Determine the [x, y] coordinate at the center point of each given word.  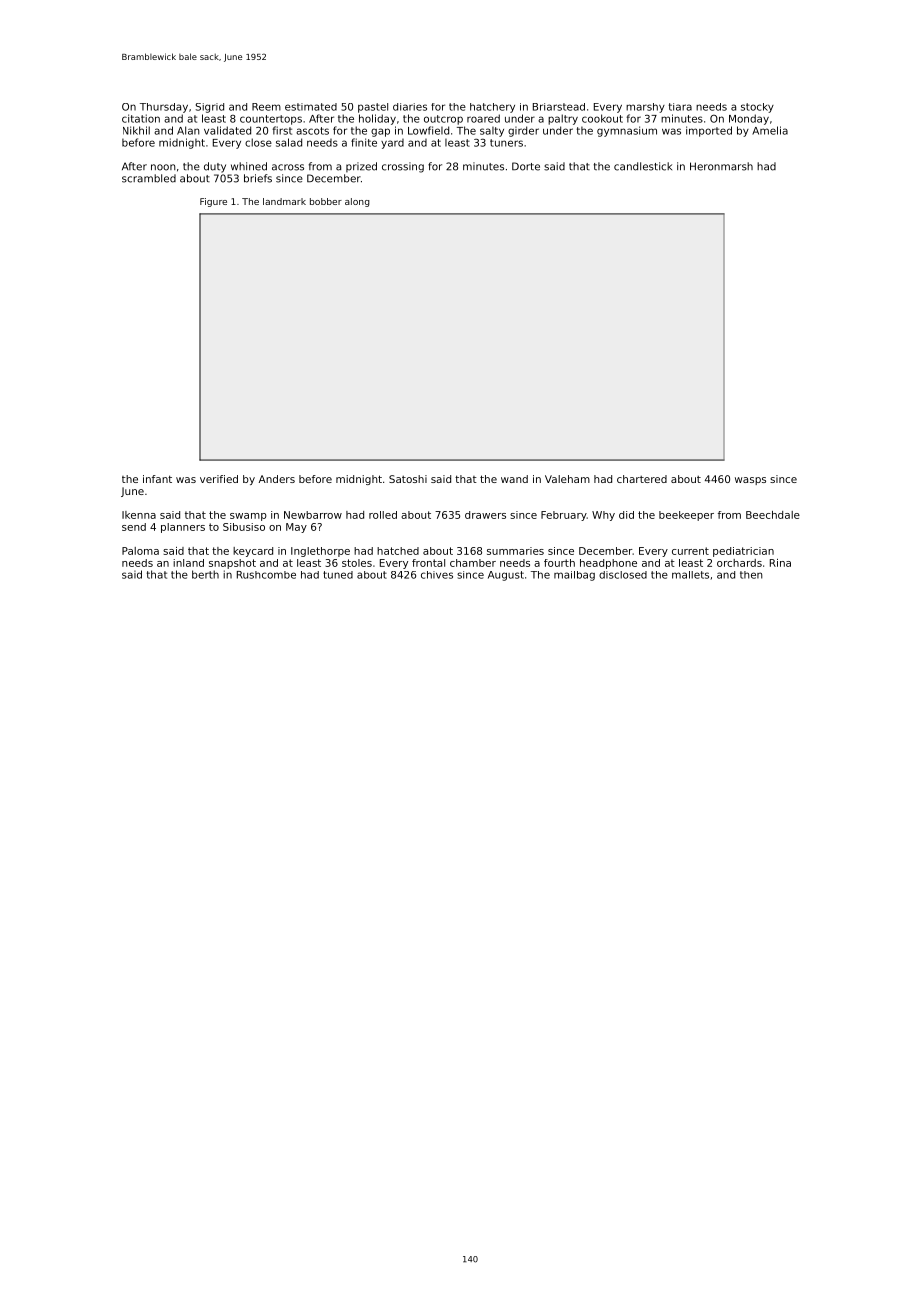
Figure [213, 202]
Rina [780, 563]
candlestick [643, 166]
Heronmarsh [721, 166]
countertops [271, 120]
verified [219, 479]
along [357, 202]
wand [514, 479]
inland [188, 563]
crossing [403, 167]
